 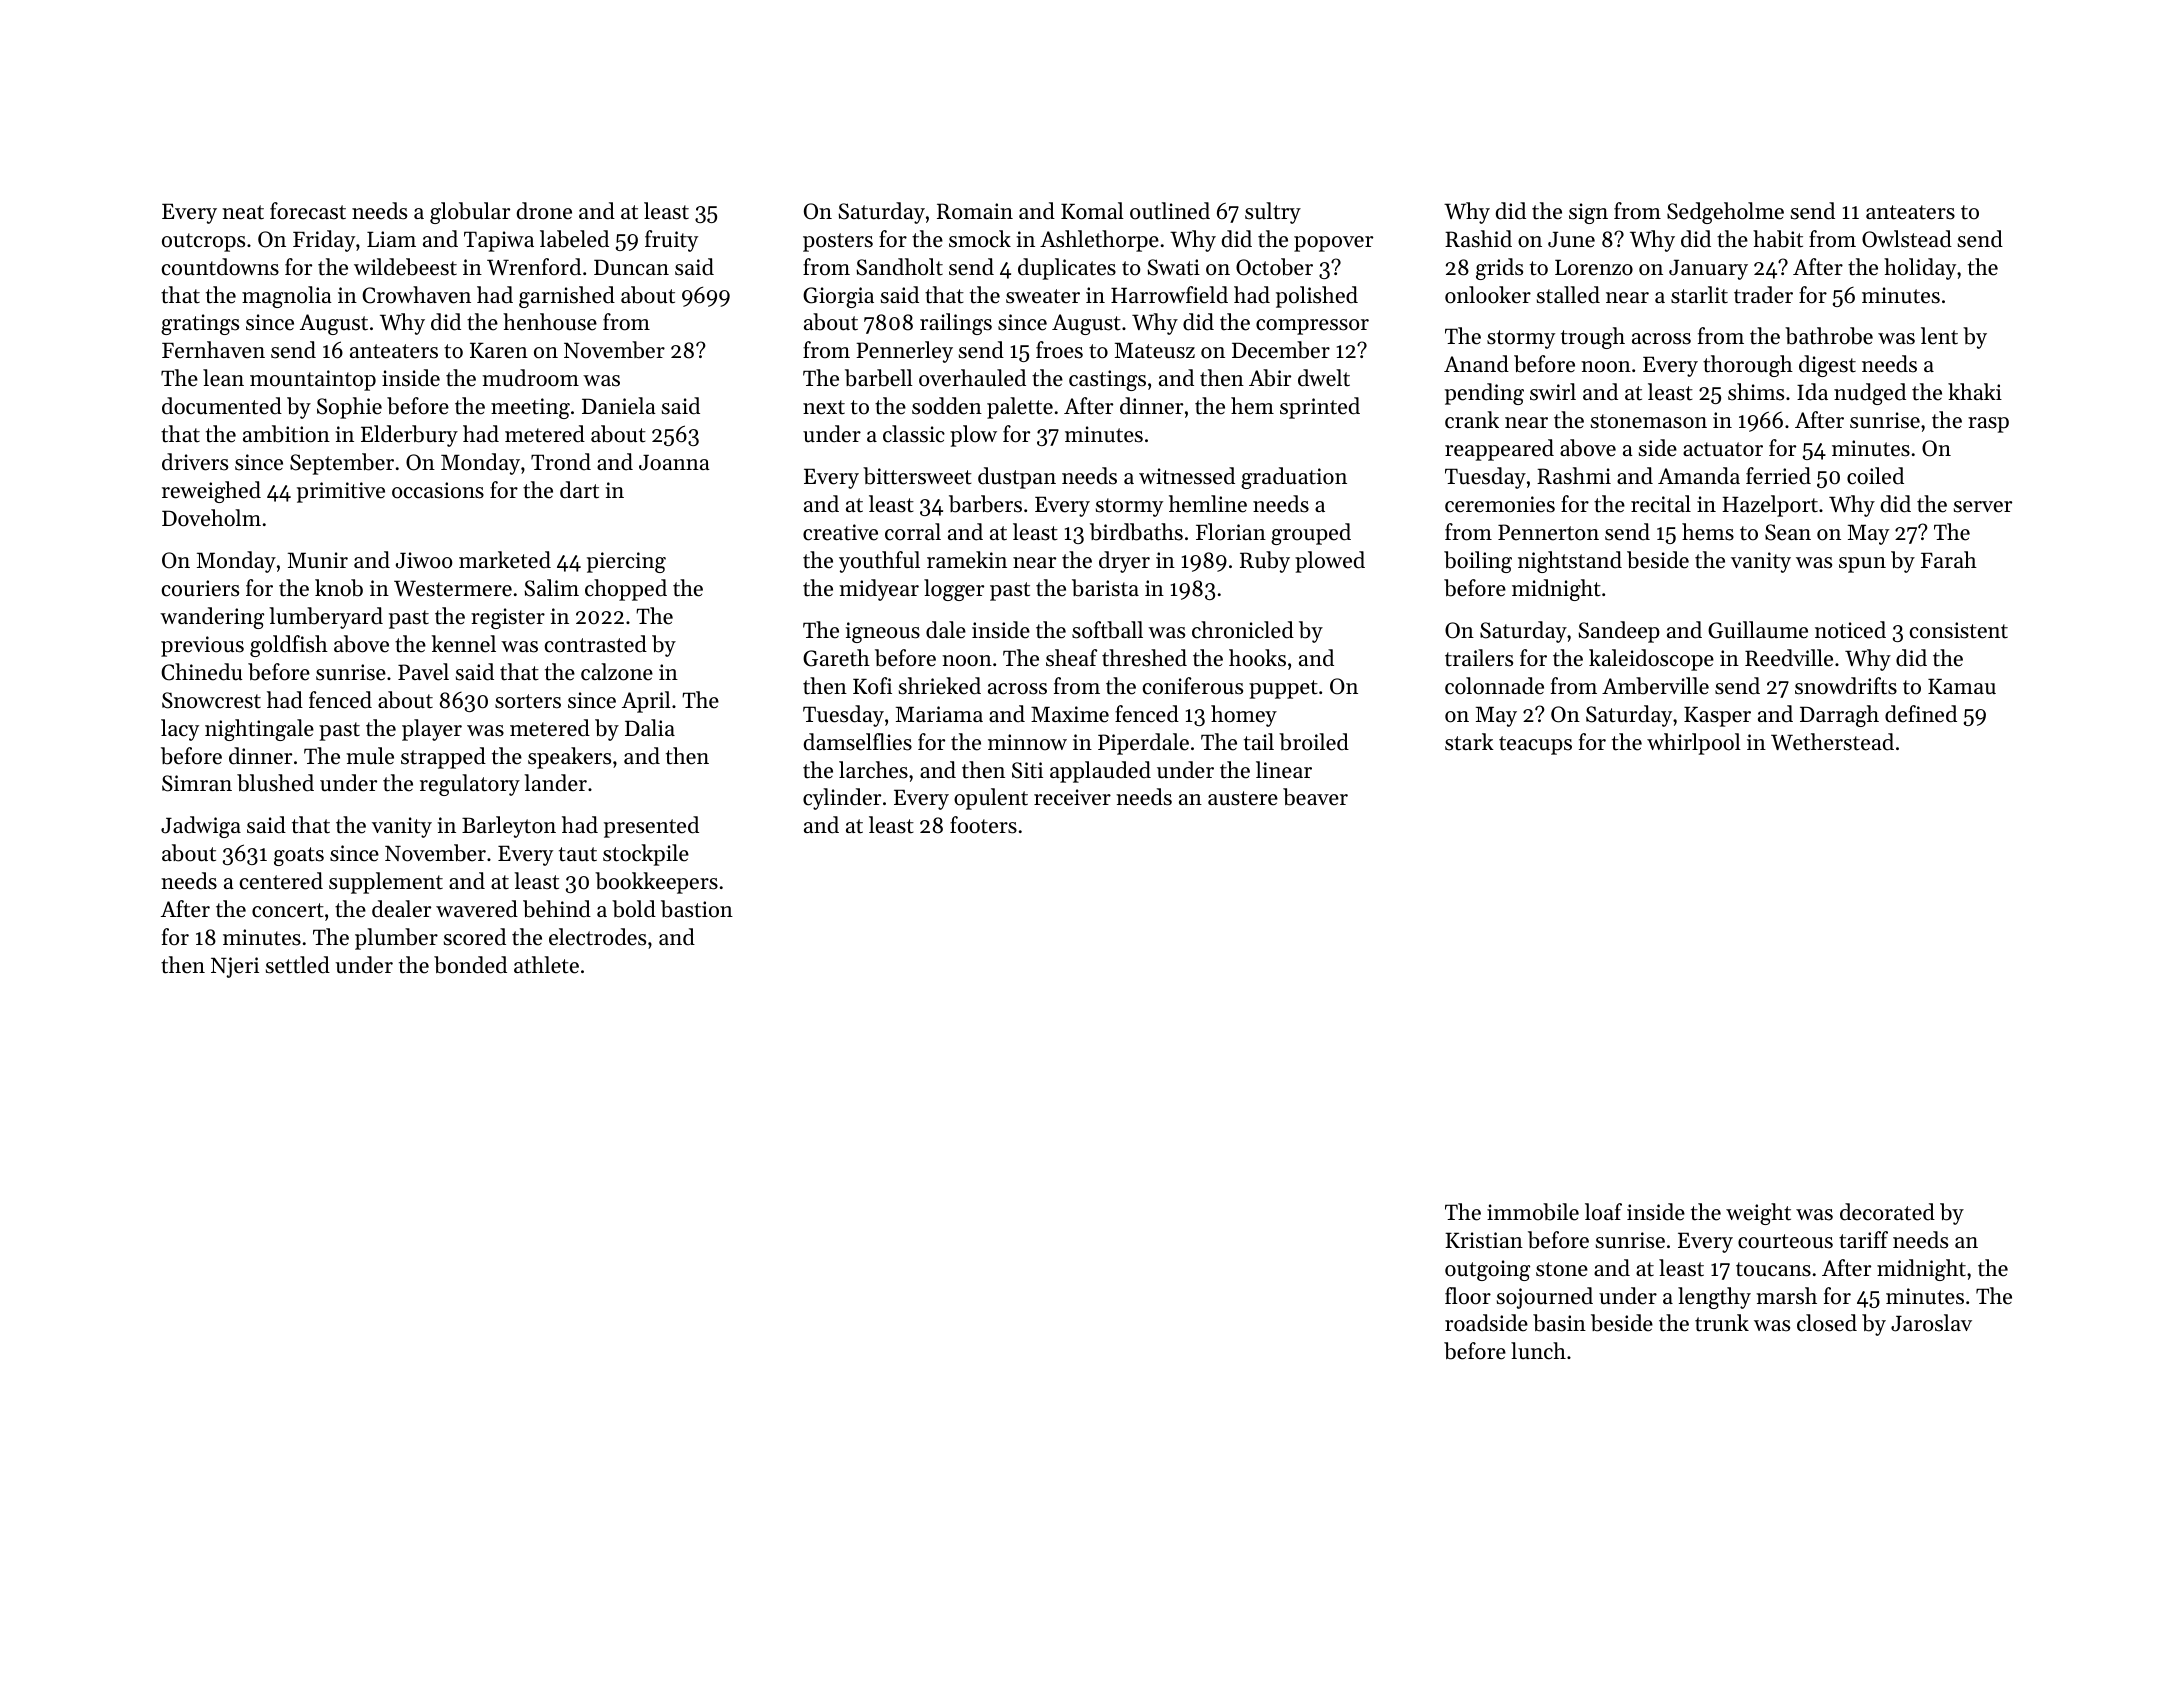 What do you see at coordinates (477, 909) in the screenshot?
I see `wavered` at bounding box center [477, 909].
